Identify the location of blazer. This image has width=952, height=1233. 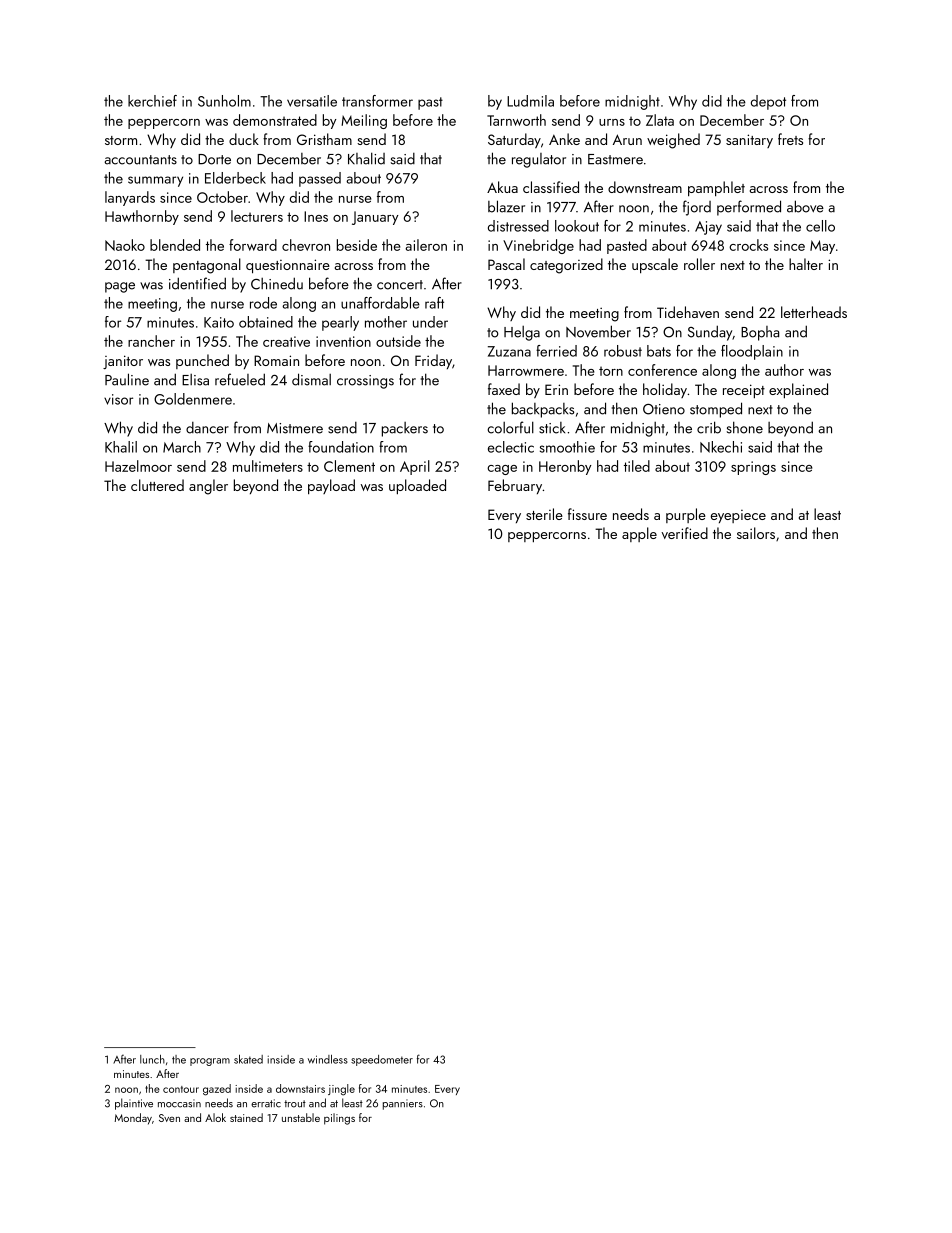
(506, 206).
